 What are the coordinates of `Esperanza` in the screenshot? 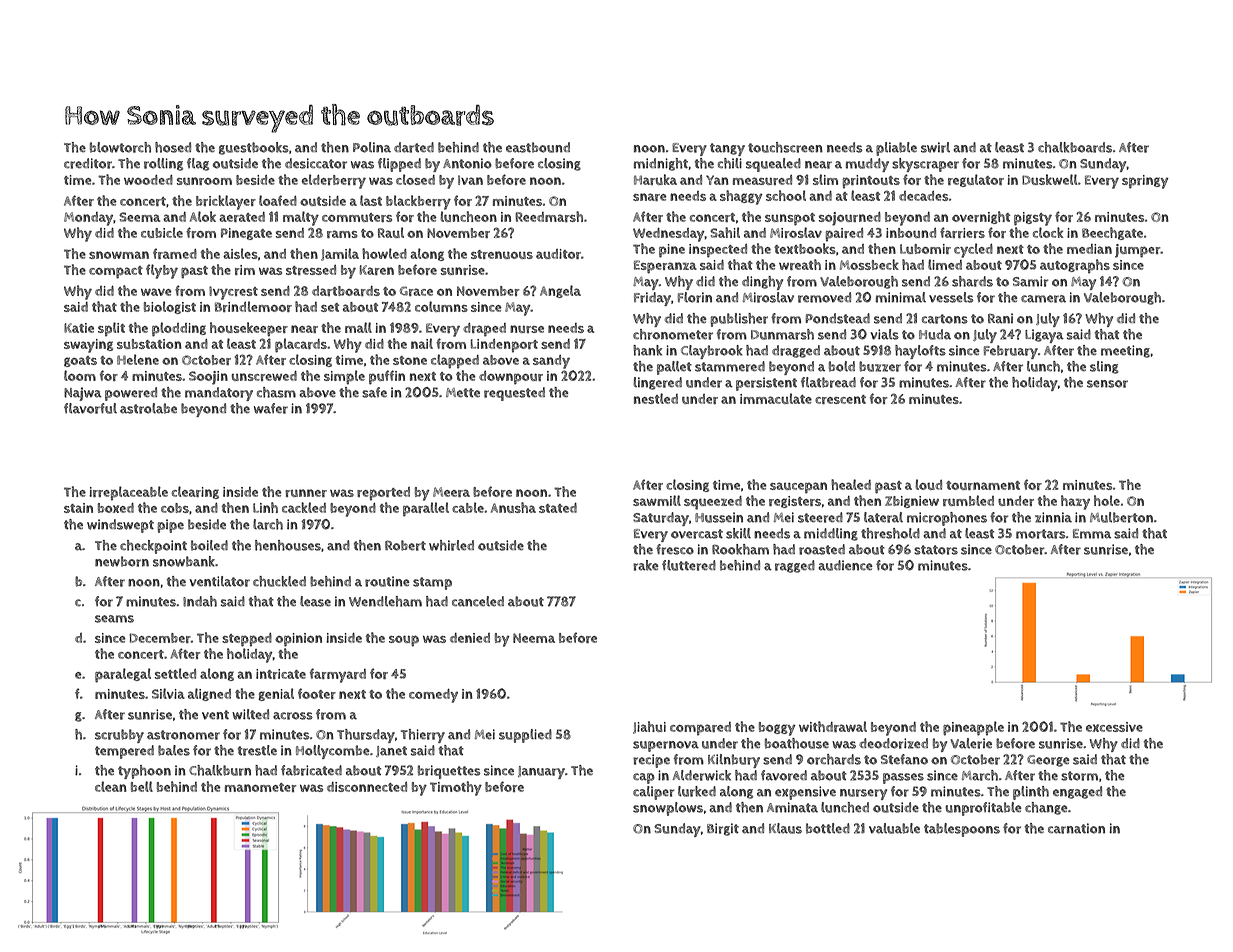 It's located at (665, 267).
